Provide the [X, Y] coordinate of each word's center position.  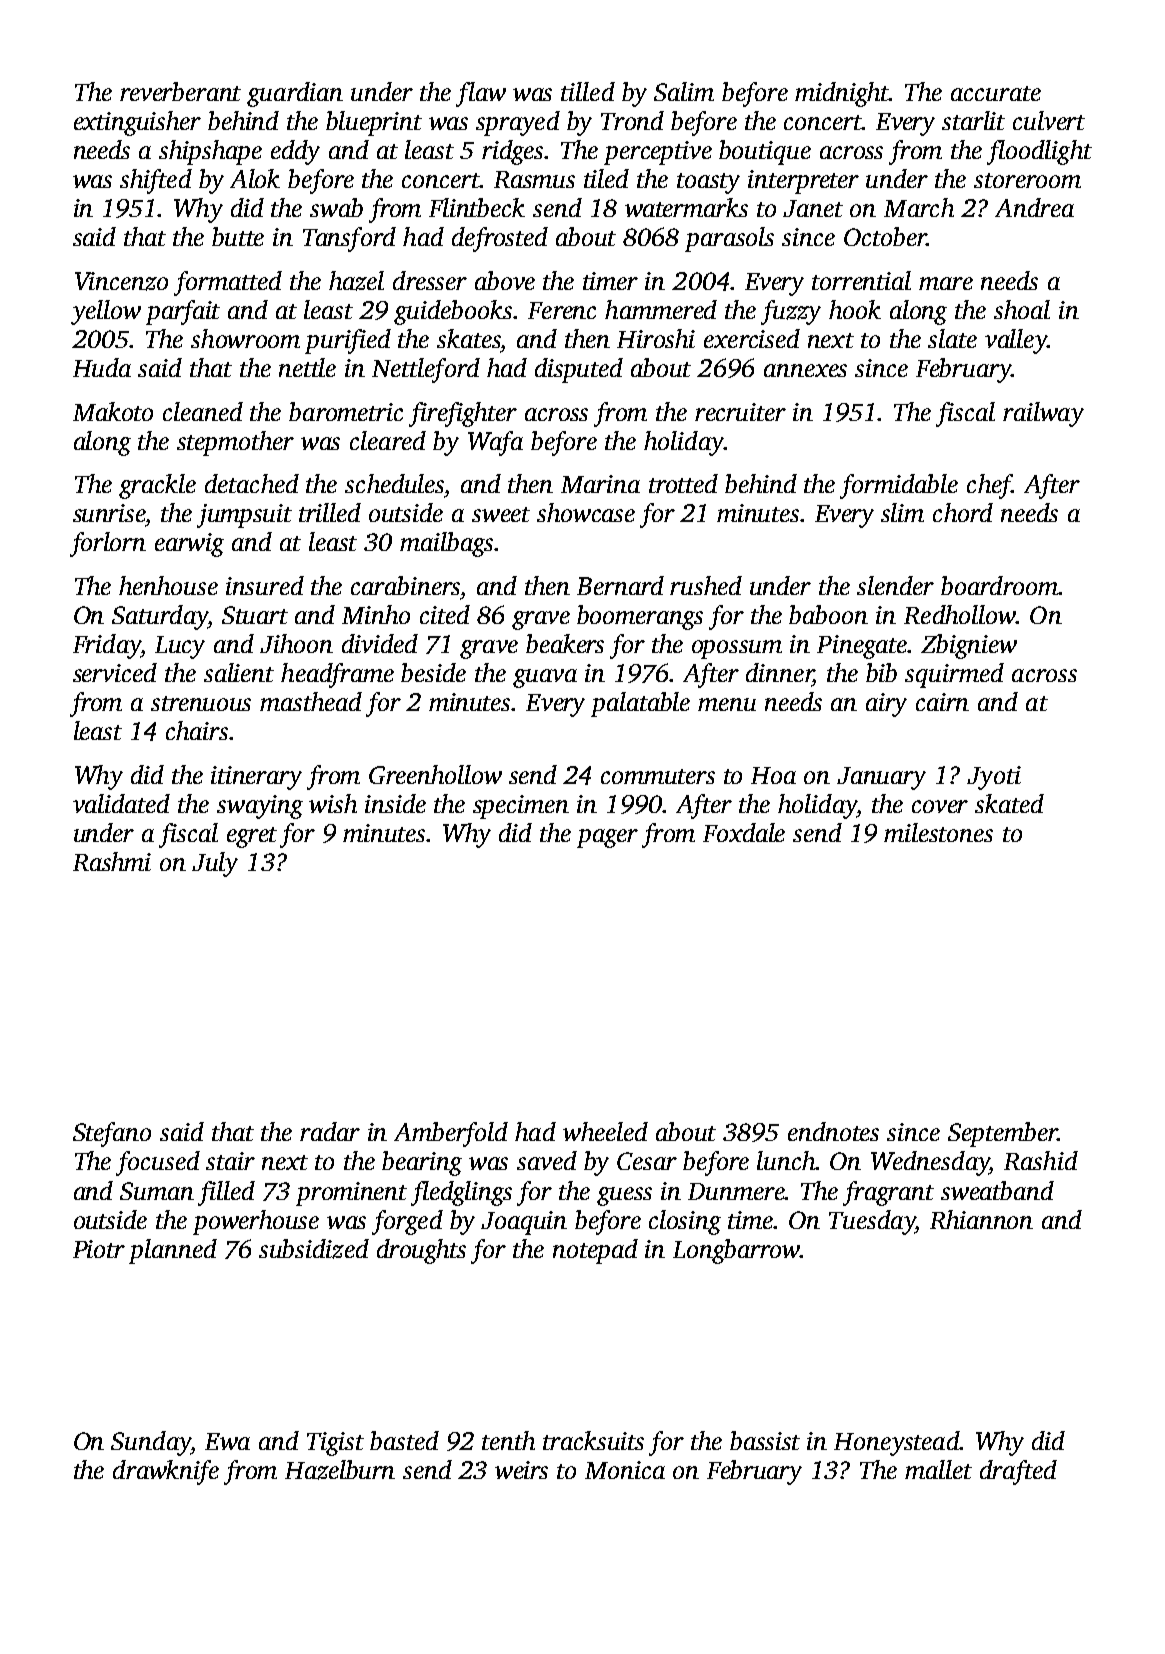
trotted [683, 483]
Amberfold [451, 1134]
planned [173, 1251]
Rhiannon [981, 1219]
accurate [996, 93]
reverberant [180, 91]
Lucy [180, 647]
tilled [588, 91]
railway [1043, 414]
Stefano [112, 1134]
